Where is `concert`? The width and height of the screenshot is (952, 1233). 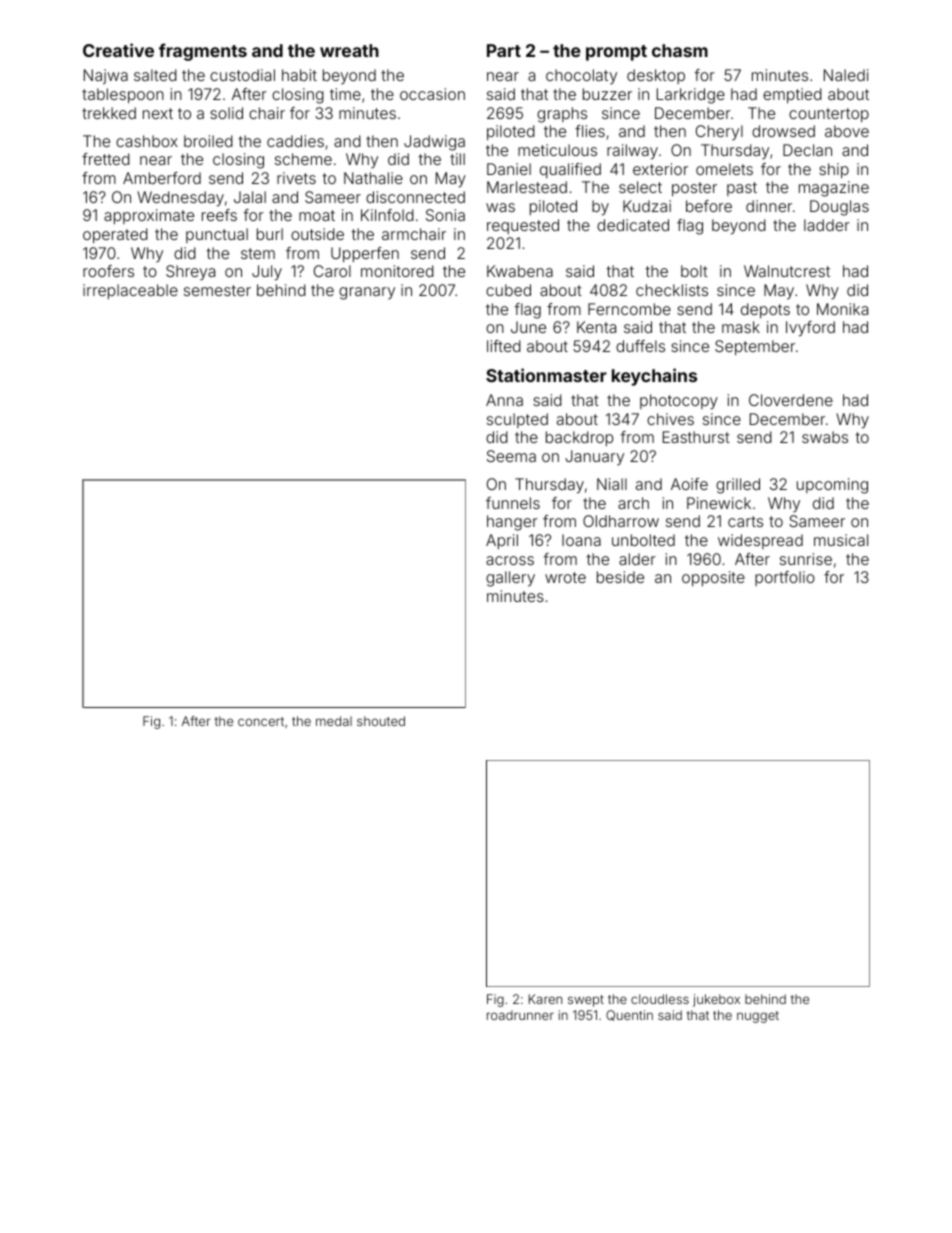
concert is located at coordinates (261, 721).
